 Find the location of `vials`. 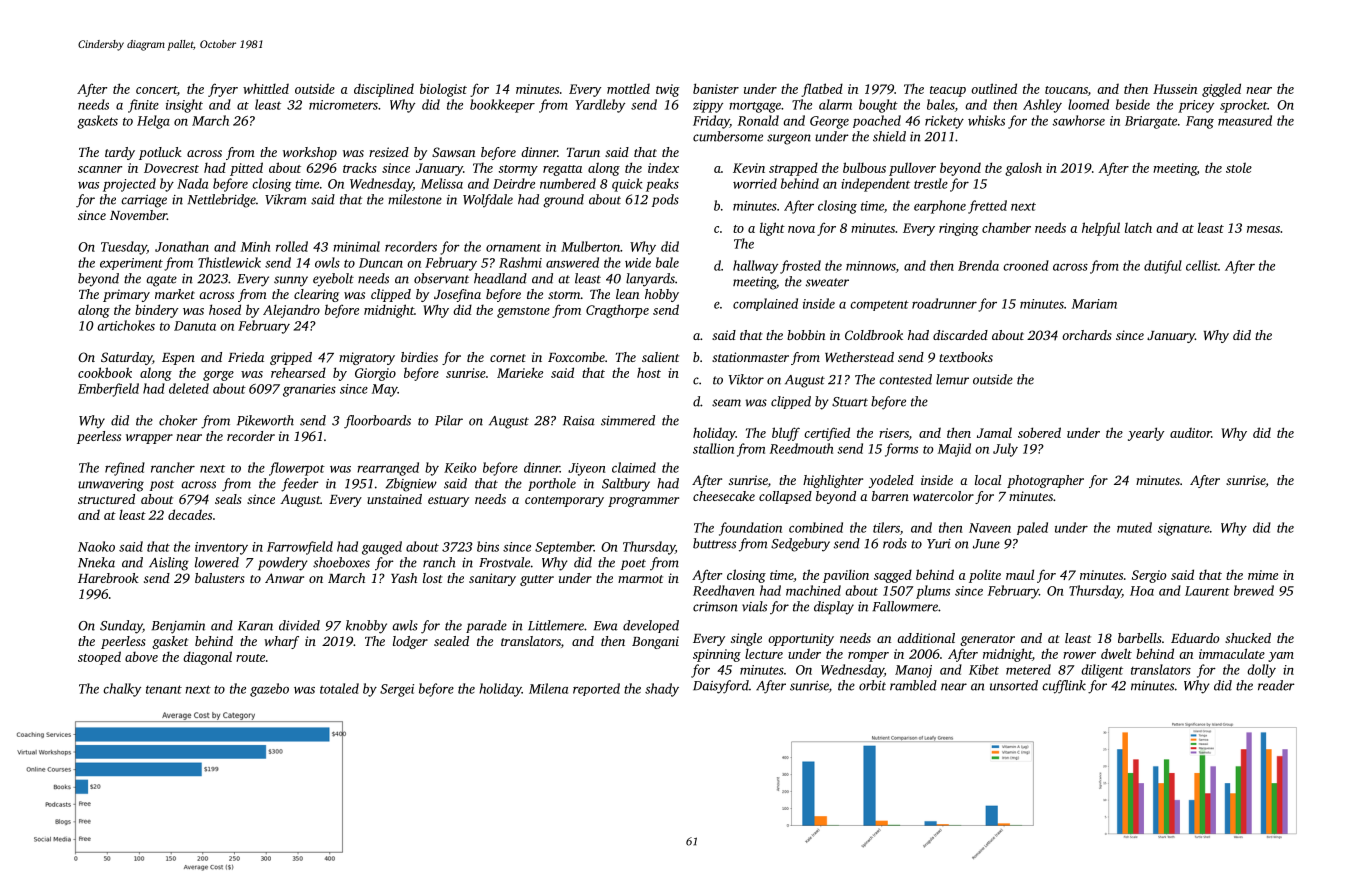

vials is located at coordinates (754, 606).
